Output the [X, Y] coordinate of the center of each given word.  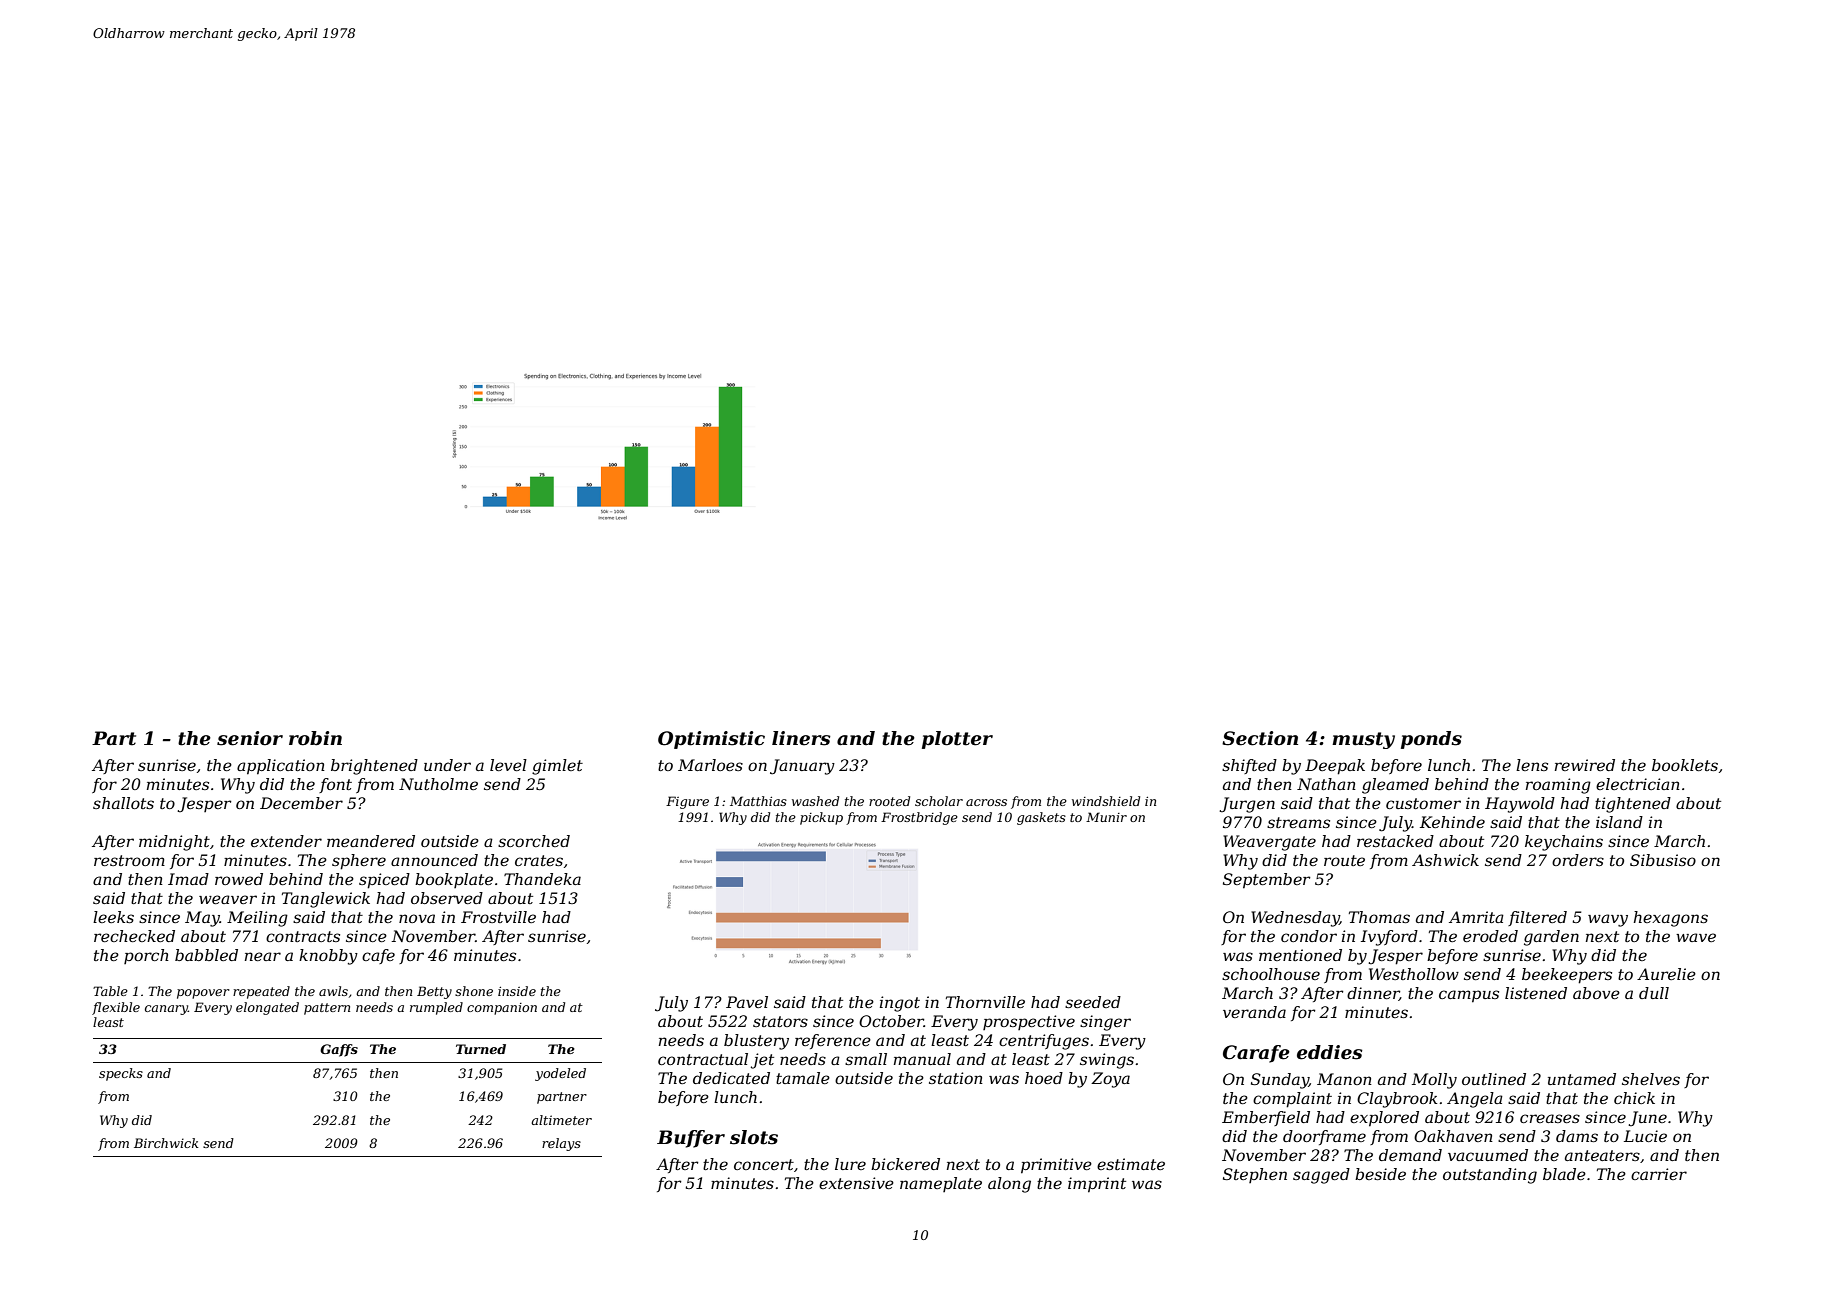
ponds [1431, 740]
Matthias [758, 801]
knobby [328, 957]
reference [833, 1041]
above [1596, 993]
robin [315, 738]
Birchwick [166, 1143]
